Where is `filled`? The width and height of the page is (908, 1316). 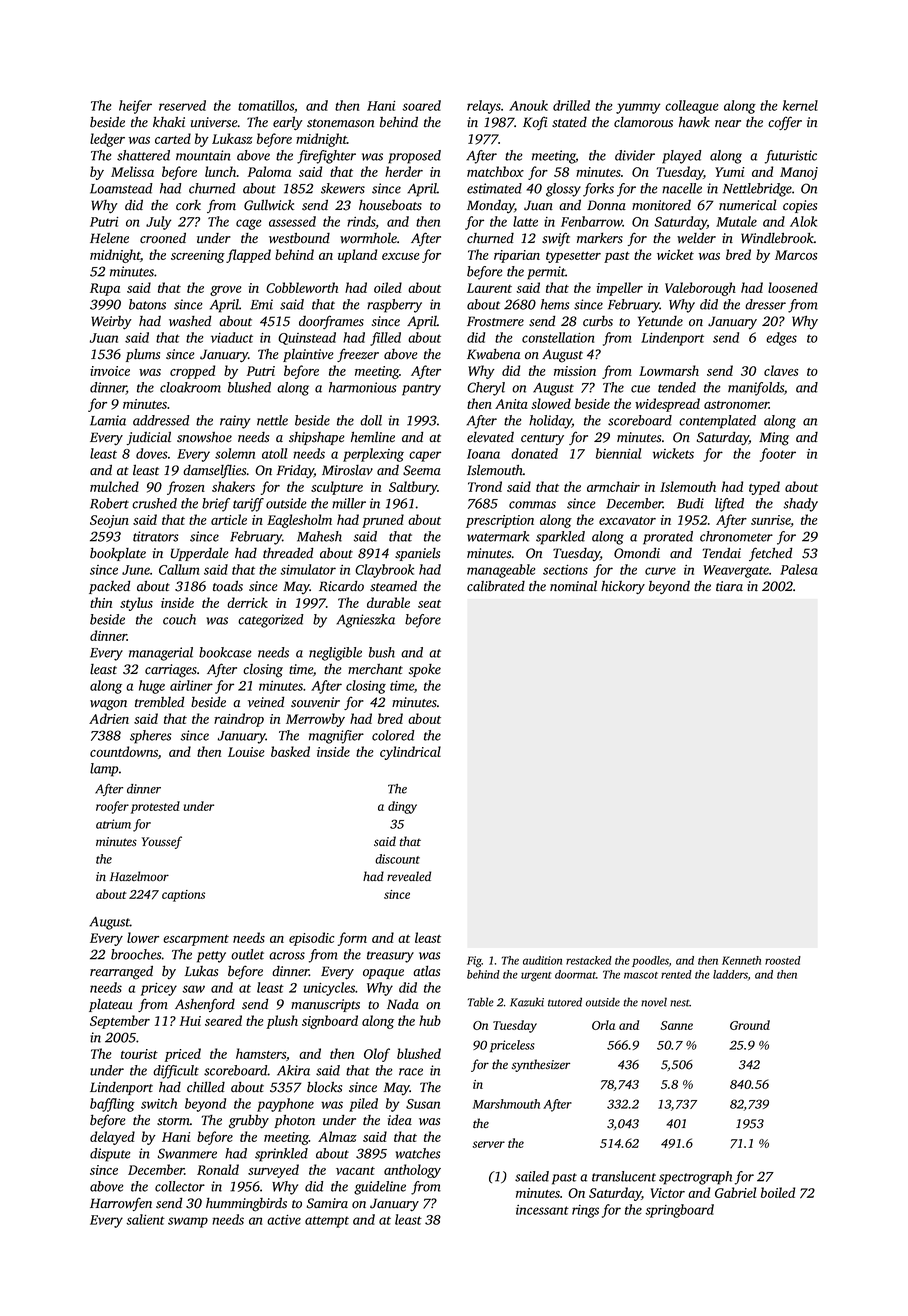
filled is located at coordinates (385, 339).
